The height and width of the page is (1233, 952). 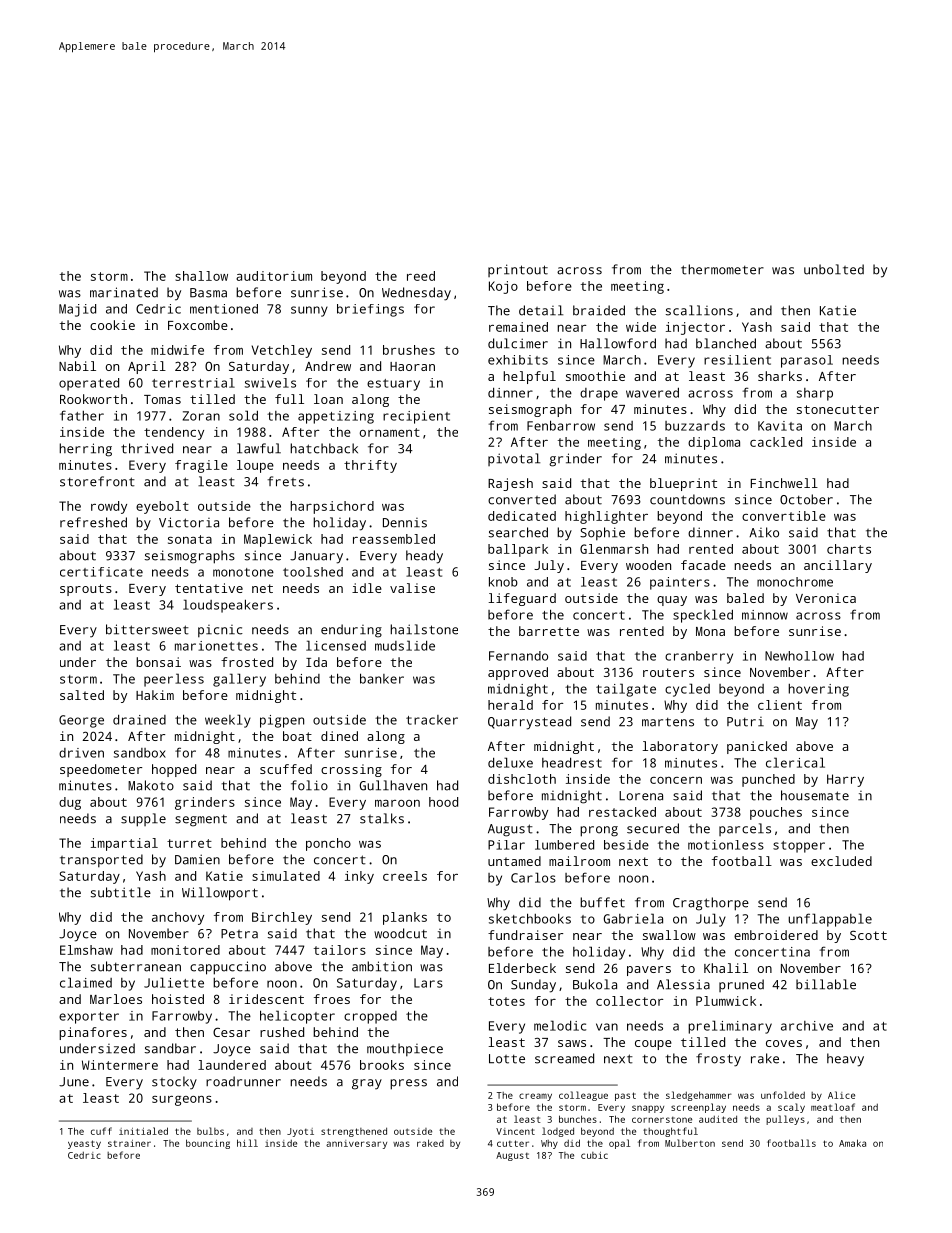 What do you see at coordinates (841, 861) in the page?
I see `excluded` at bounding box center [841, 861].
